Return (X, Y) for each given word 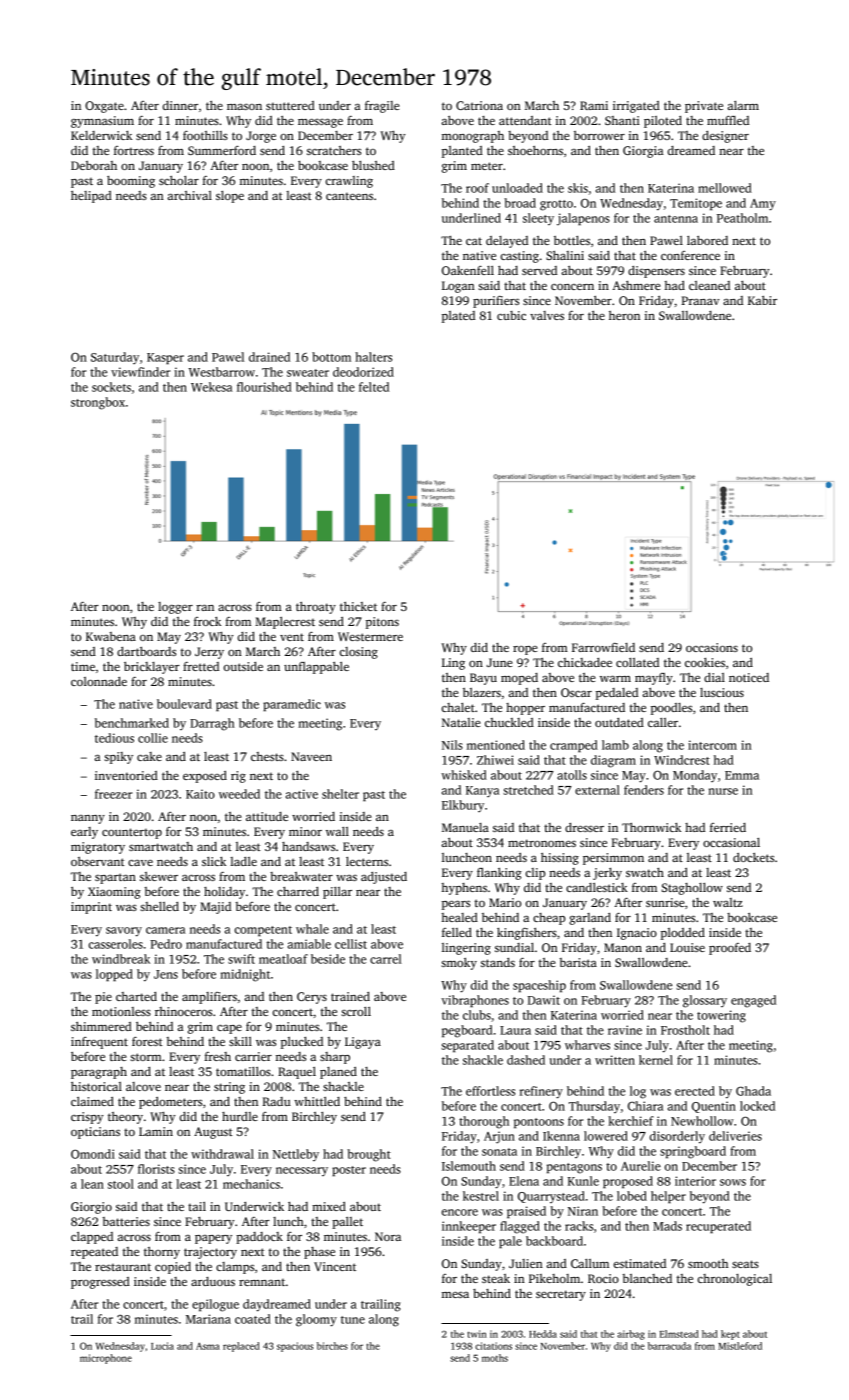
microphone (106, 1359)
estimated (640, 1263)
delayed (507, 242)
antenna (676, 219)
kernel (656, 1060)
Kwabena (111, 636)
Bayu (483, 679)
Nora (388, 1236)
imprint (91, 908)
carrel (386, 959)
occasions (712, 647)
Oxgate (104, 107)
